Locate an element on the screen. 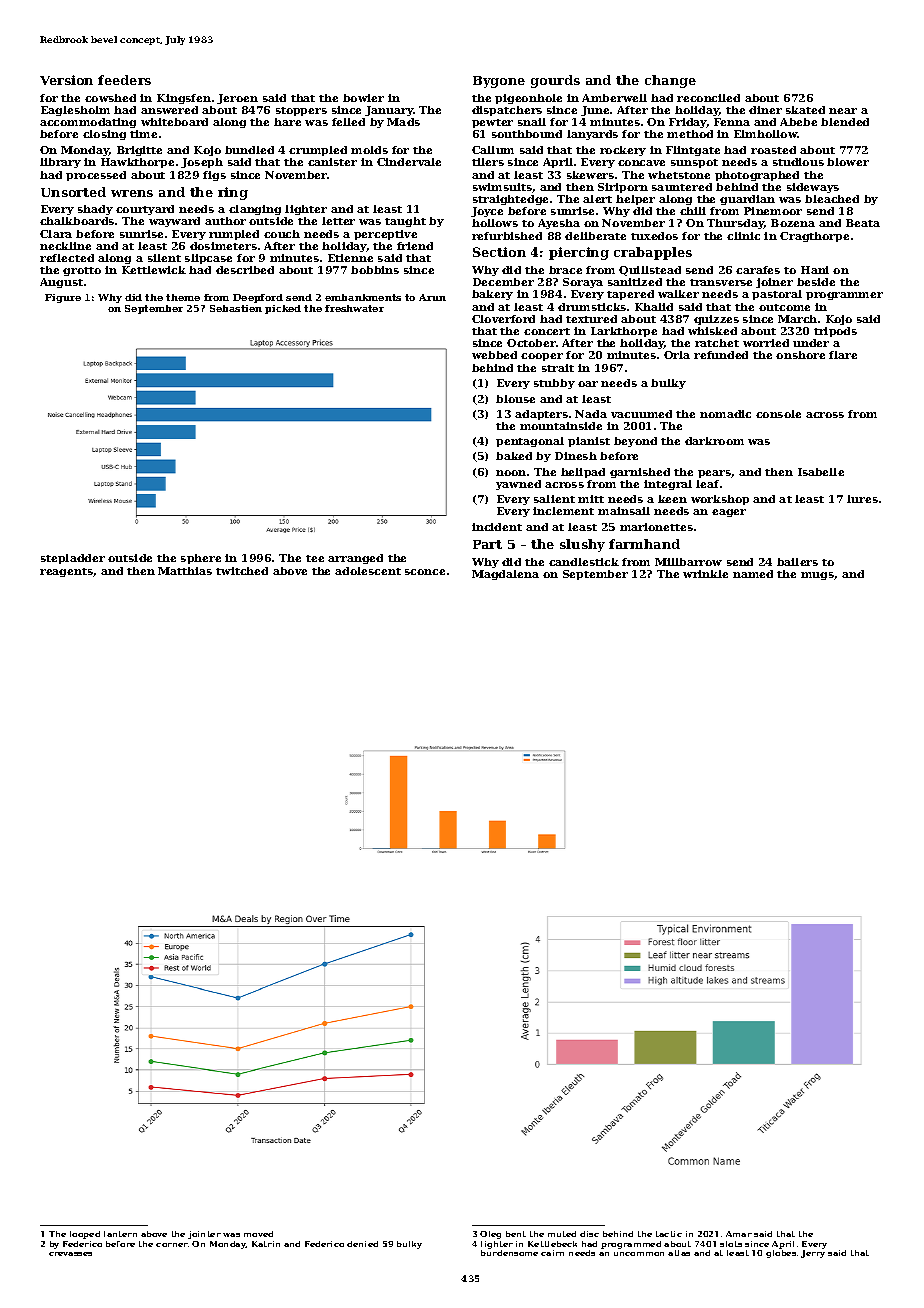 This screenshot has height=1308, width=924. Jerry is located at coordinates (813, 1254).
